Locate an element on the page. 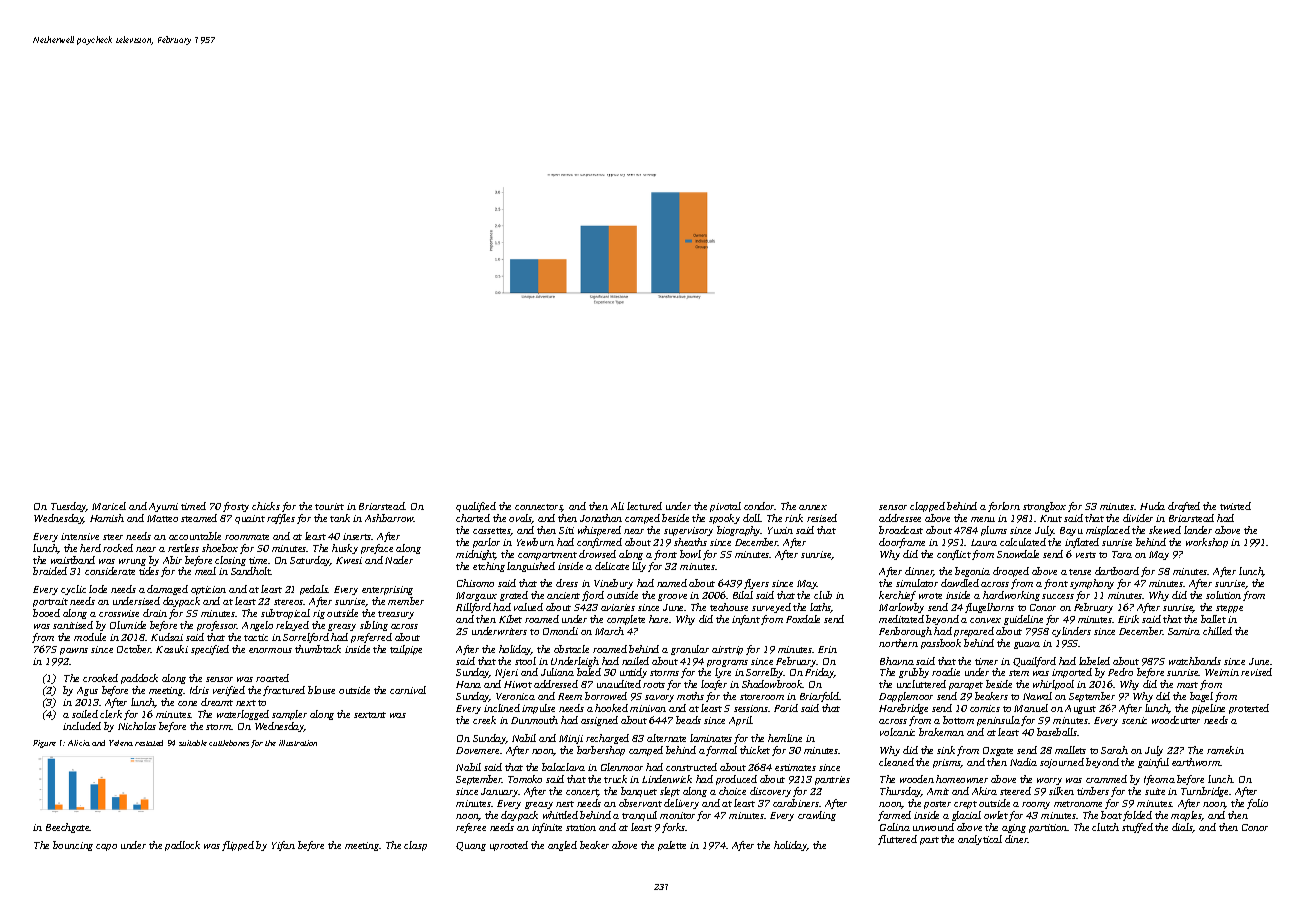  Minji is located at coordinates (571, 739).
